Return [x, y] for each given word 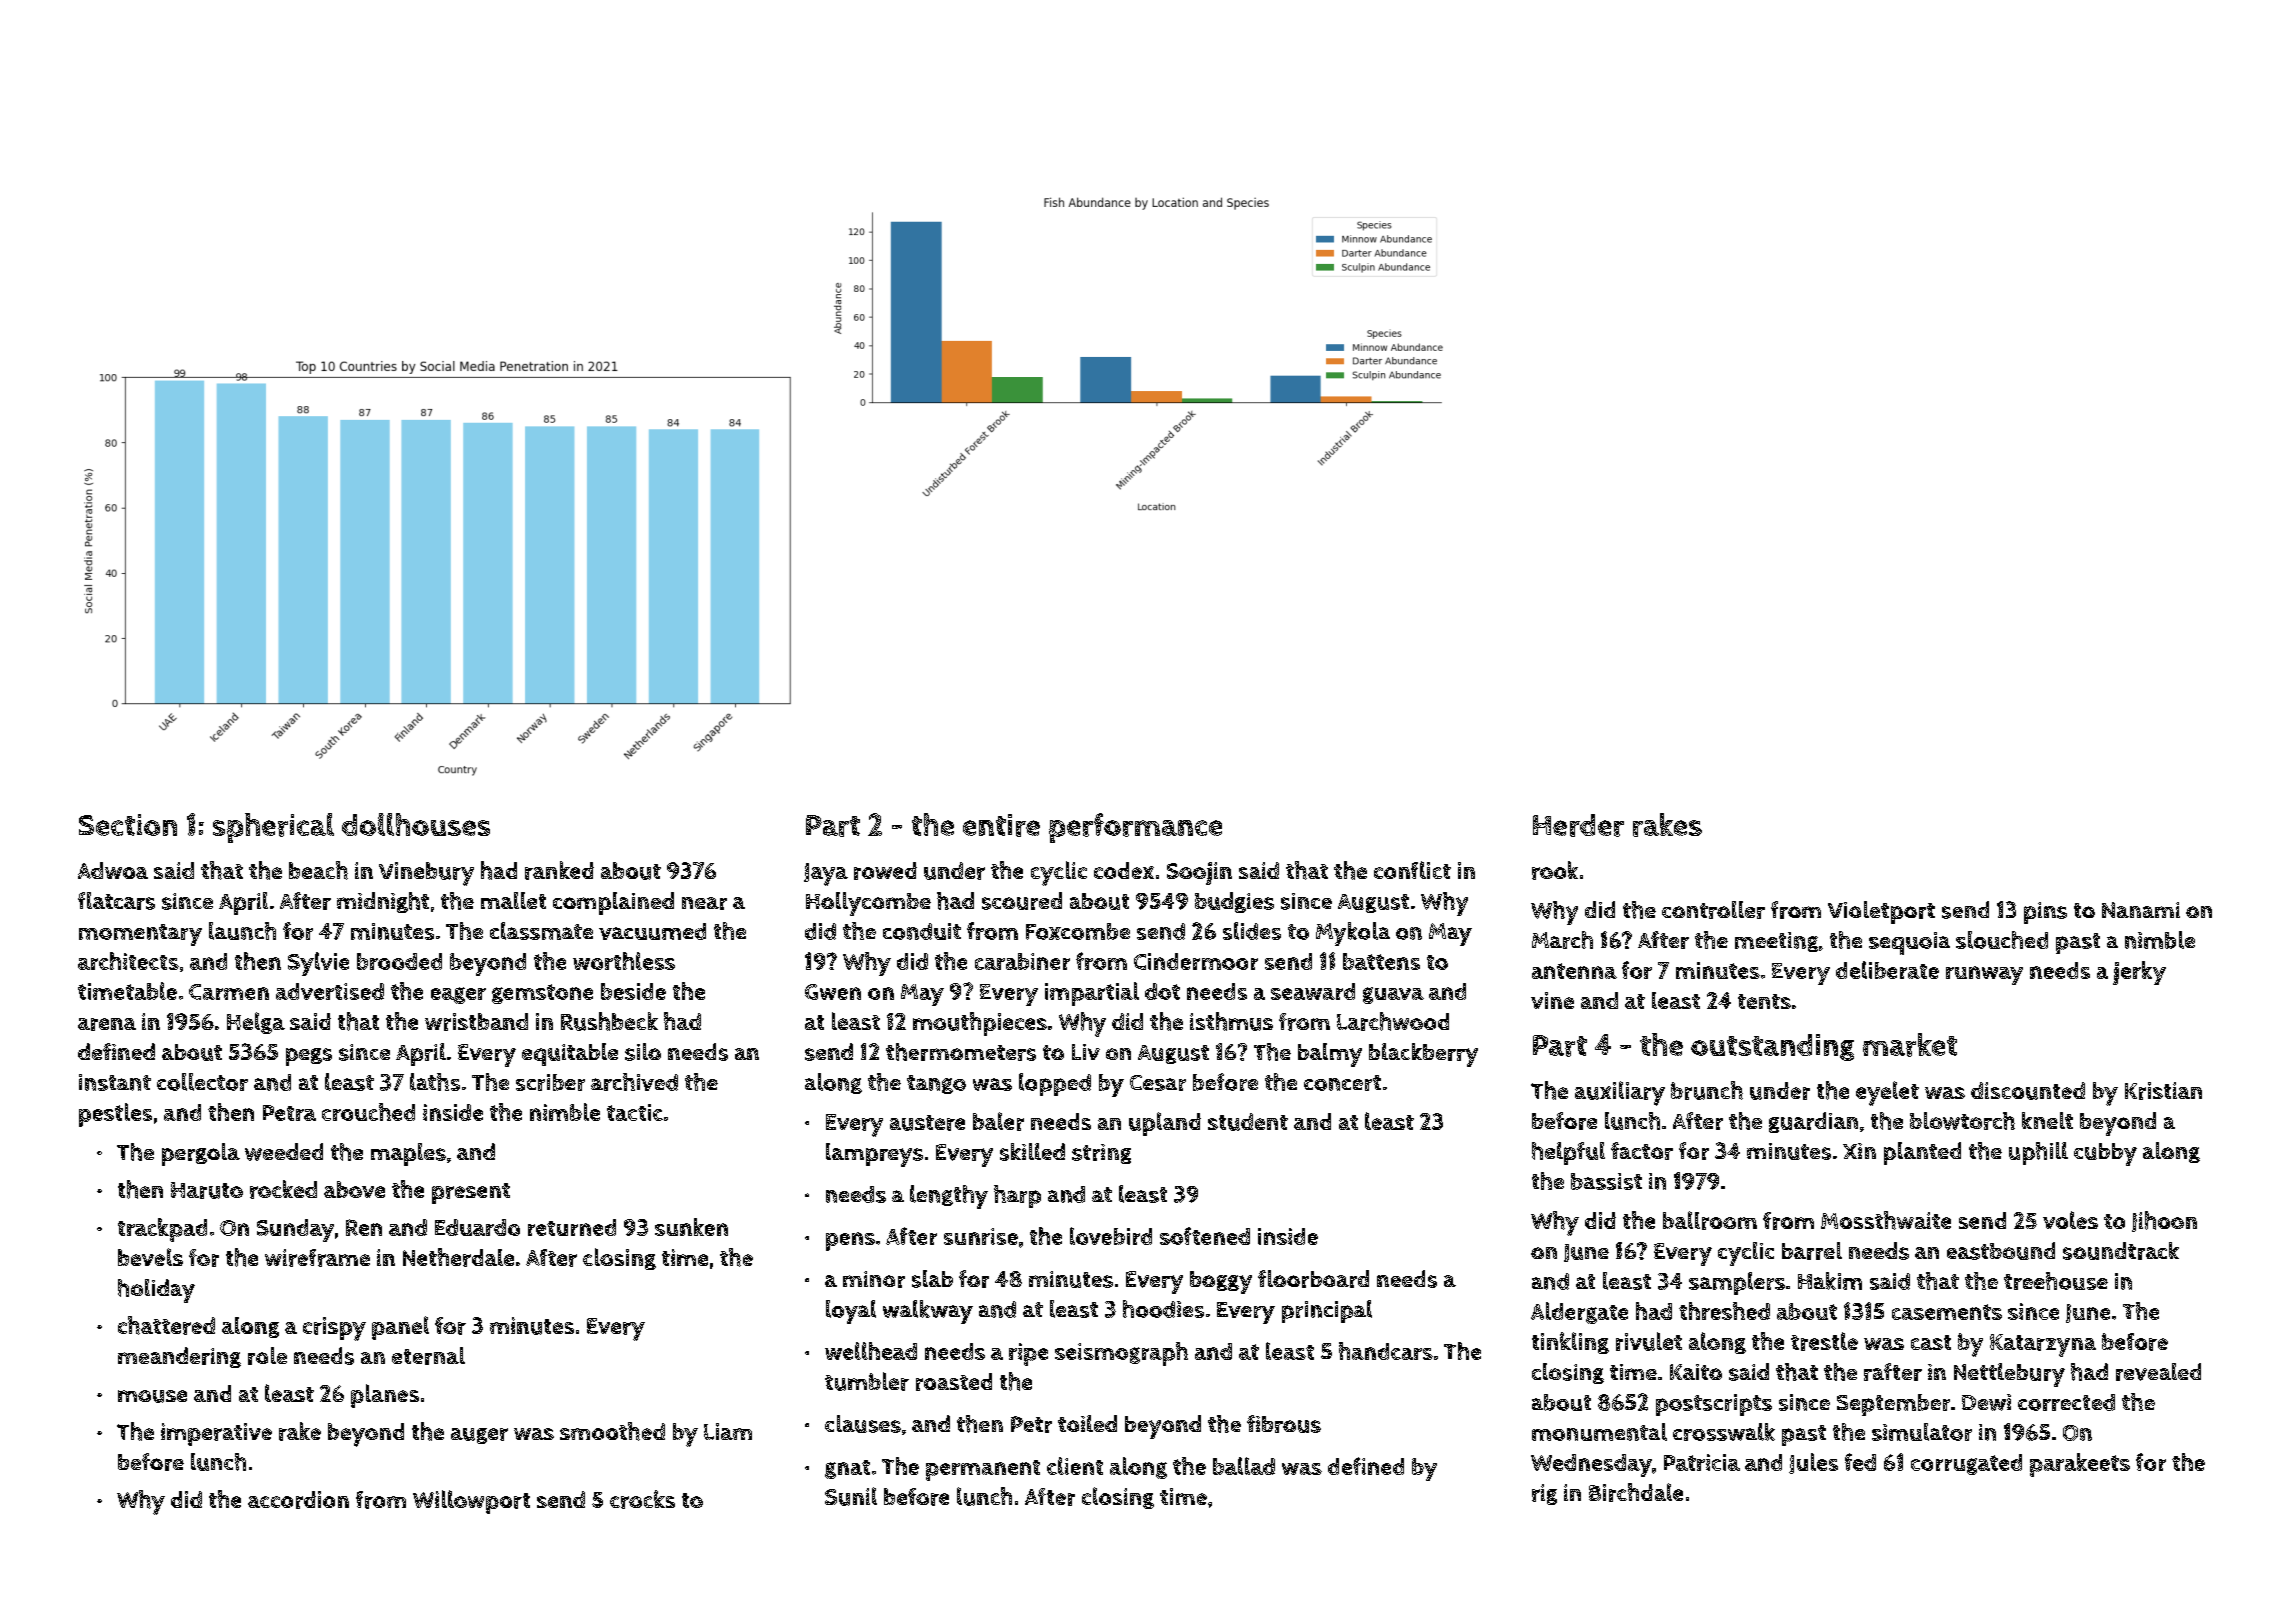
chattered [166, 1325]
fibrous [1284, 1424]
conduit [922, 931]
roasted [954, 1382]
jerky [2139, 973]
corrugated [1966, 1464]
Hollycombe [868, 904]
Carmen [229, 992]
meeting [1776, 942]
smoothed [612, 1431]
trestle [1824, 1341]
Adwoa [113, 870]
